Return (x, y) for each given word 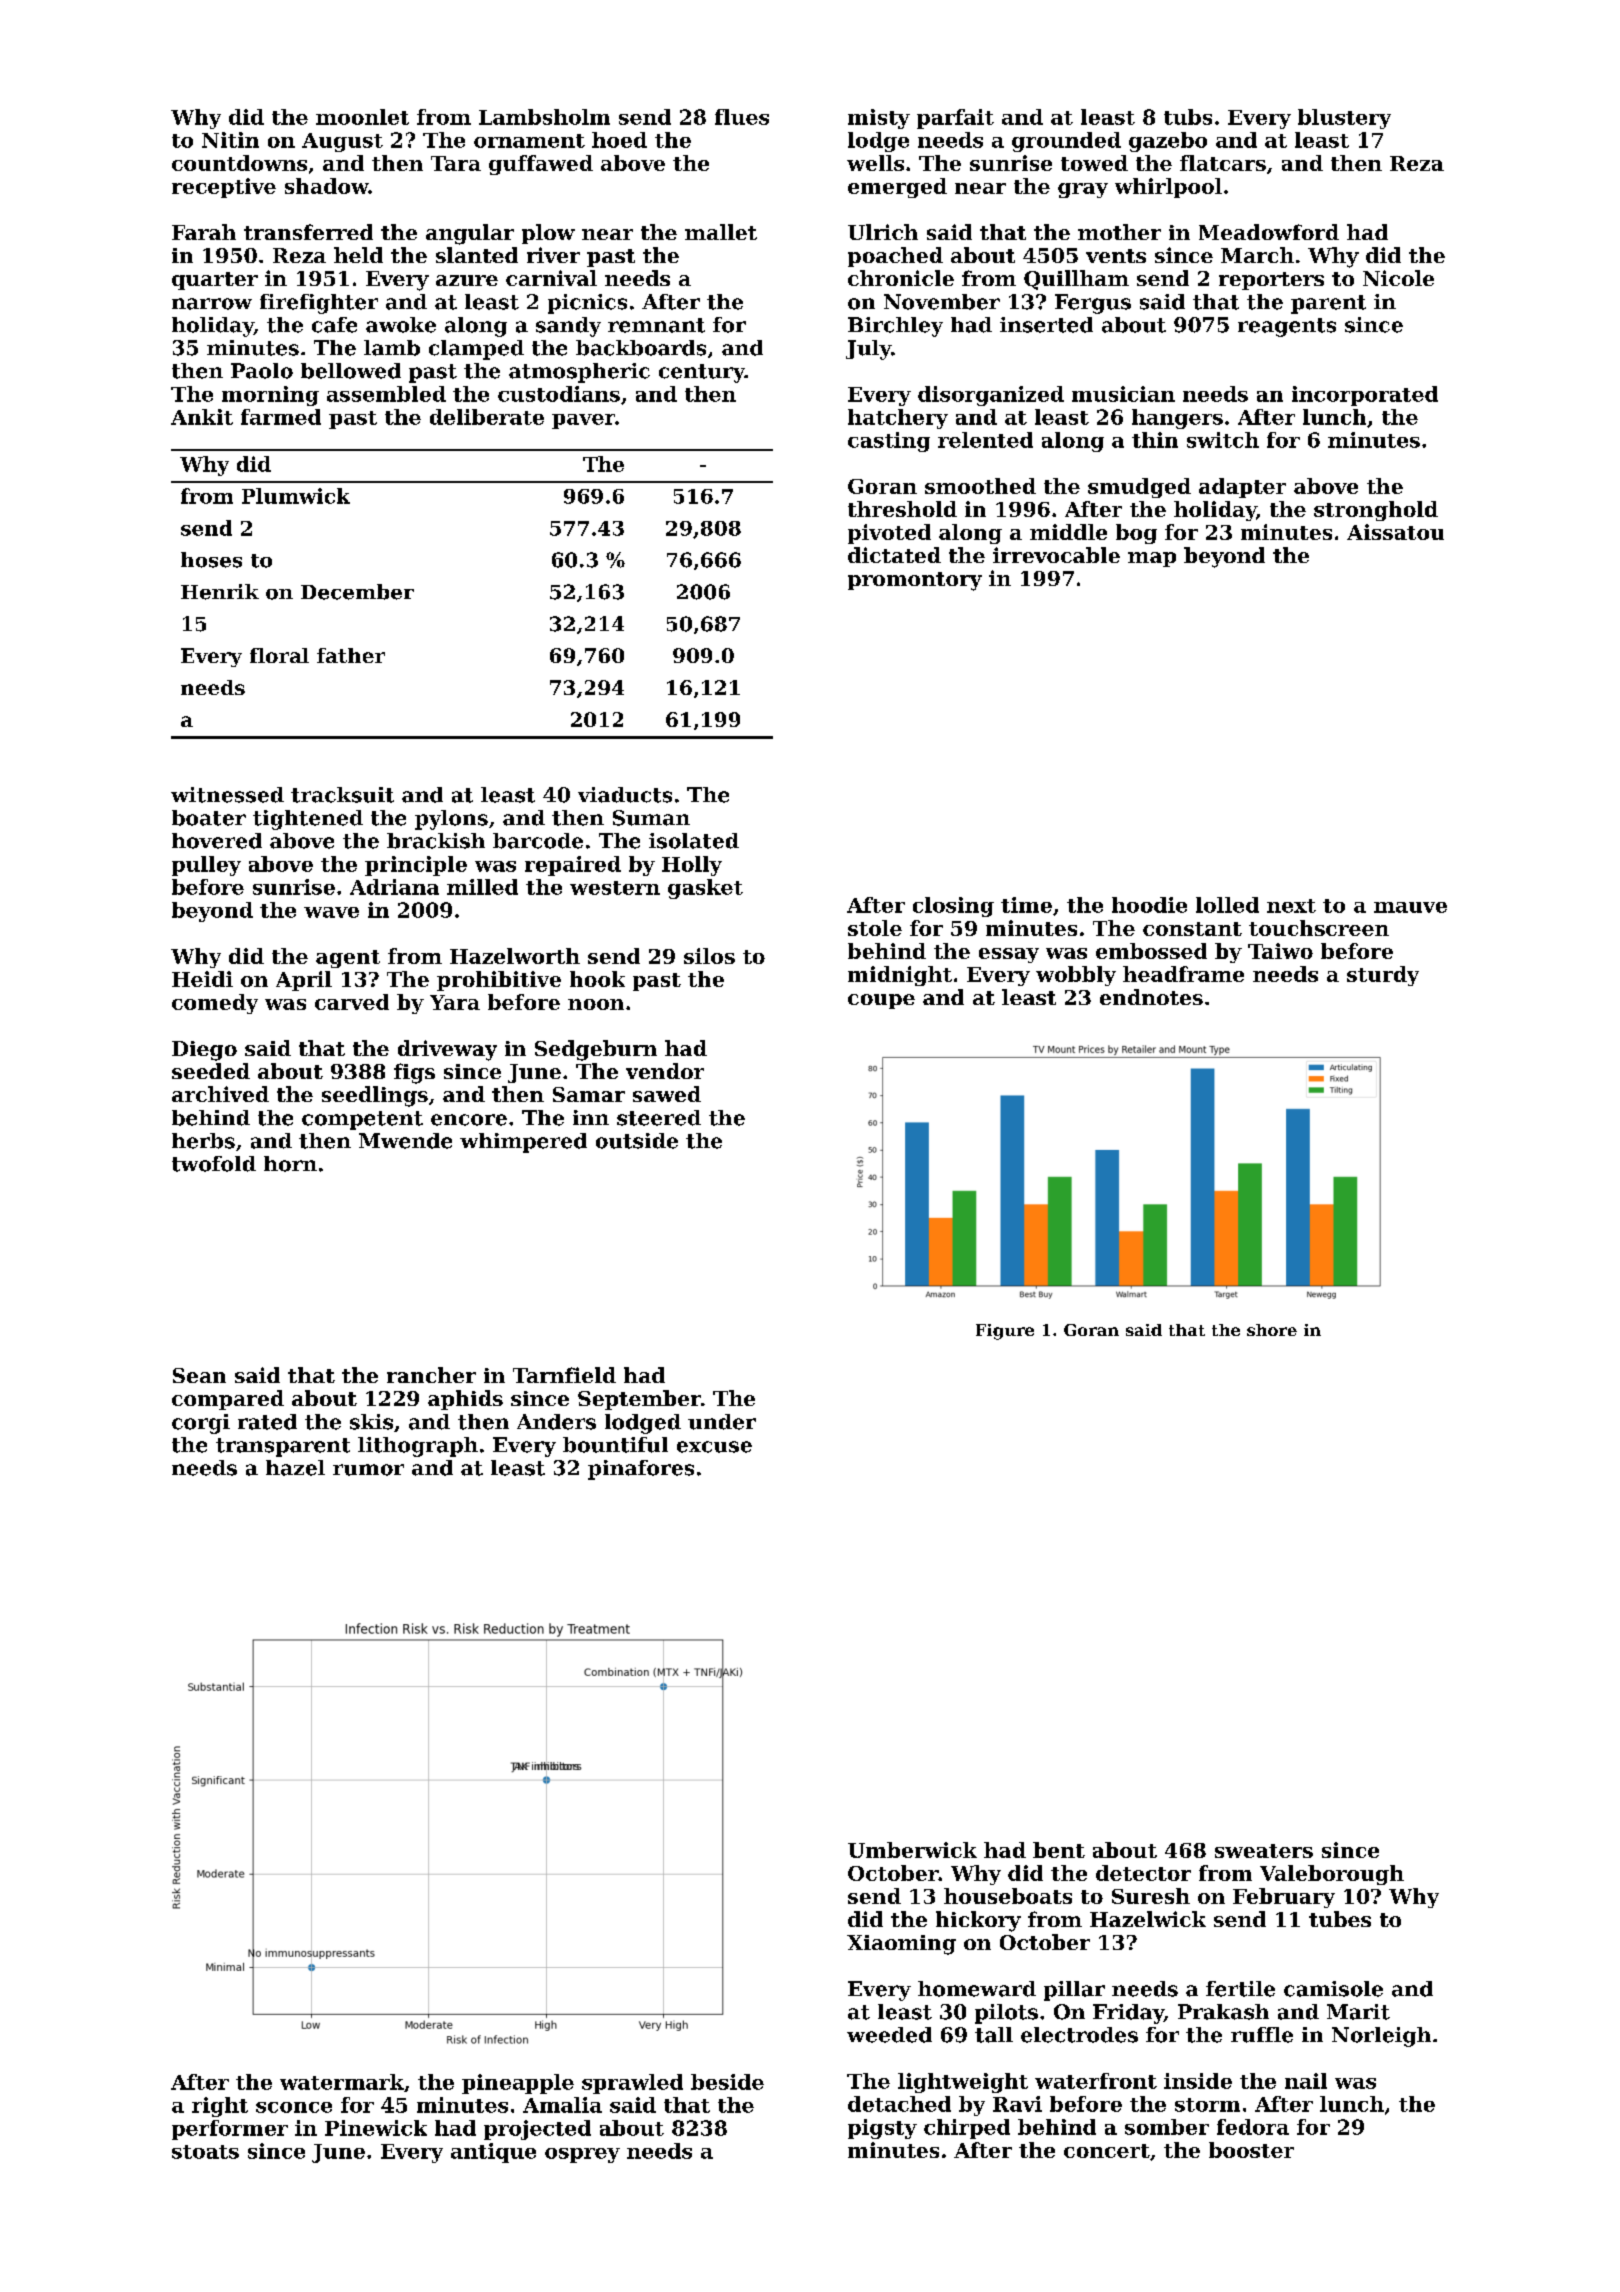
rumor (368, 1470)
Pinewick (376, 2128)
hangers (1177, 419)
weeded (889, 2035)
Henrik (220, 592)
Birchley (895, 327)
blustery (1344, 119)
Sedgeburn (596, 1050)
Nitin (230, 140)
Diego (204, 1051)
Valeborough (1332, 1875)
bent (1059, 1850)
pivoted (889, 534)
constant (1192, 929)
